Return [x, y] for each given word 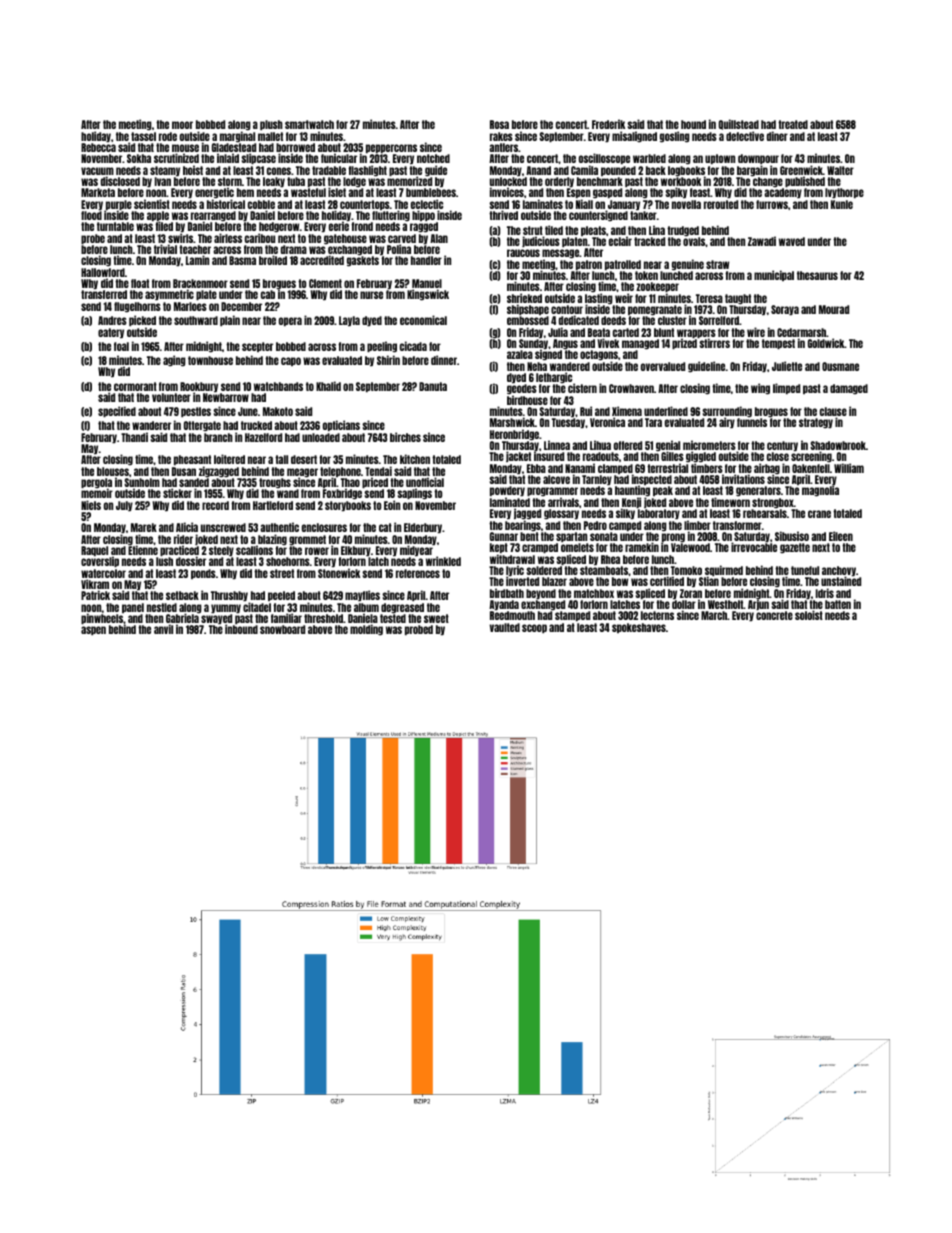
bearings [523, 526]
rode [168, 136]
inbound [241, 629]
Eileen [841, 536]
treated [793, 124]
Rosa [499, 124]
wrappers [696, 334]
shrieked [524, 298]
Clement [325, 284]
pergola [96, 483]
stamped [572, 616]
